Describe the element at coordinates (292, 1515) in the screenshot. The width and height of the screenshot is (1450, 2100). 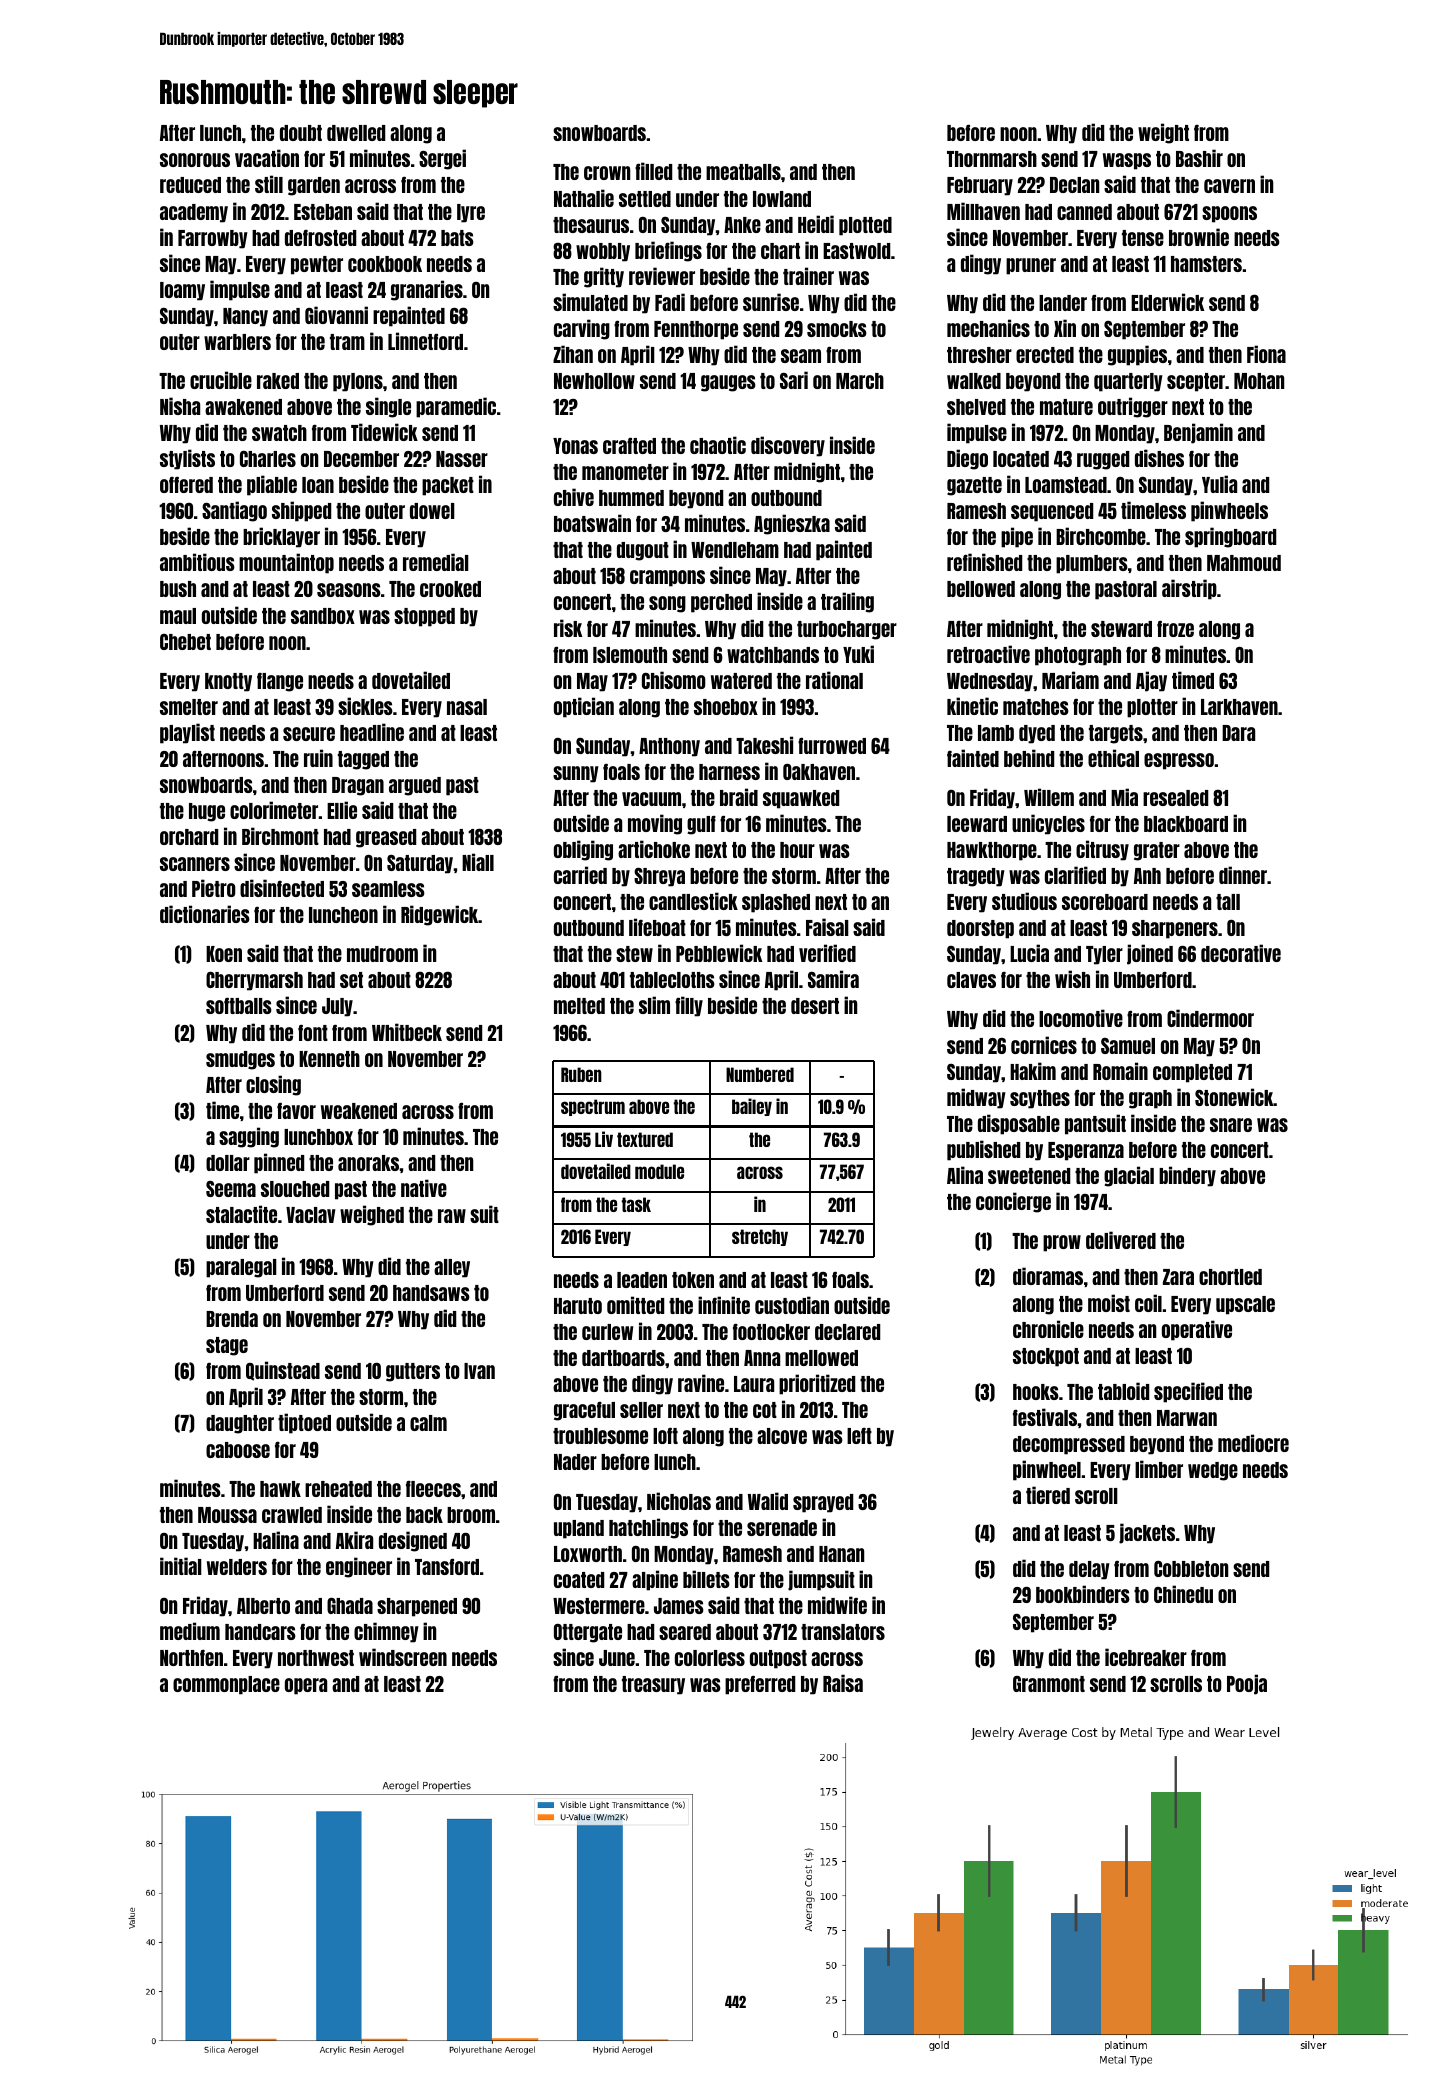
I see `crawled` at that location.
